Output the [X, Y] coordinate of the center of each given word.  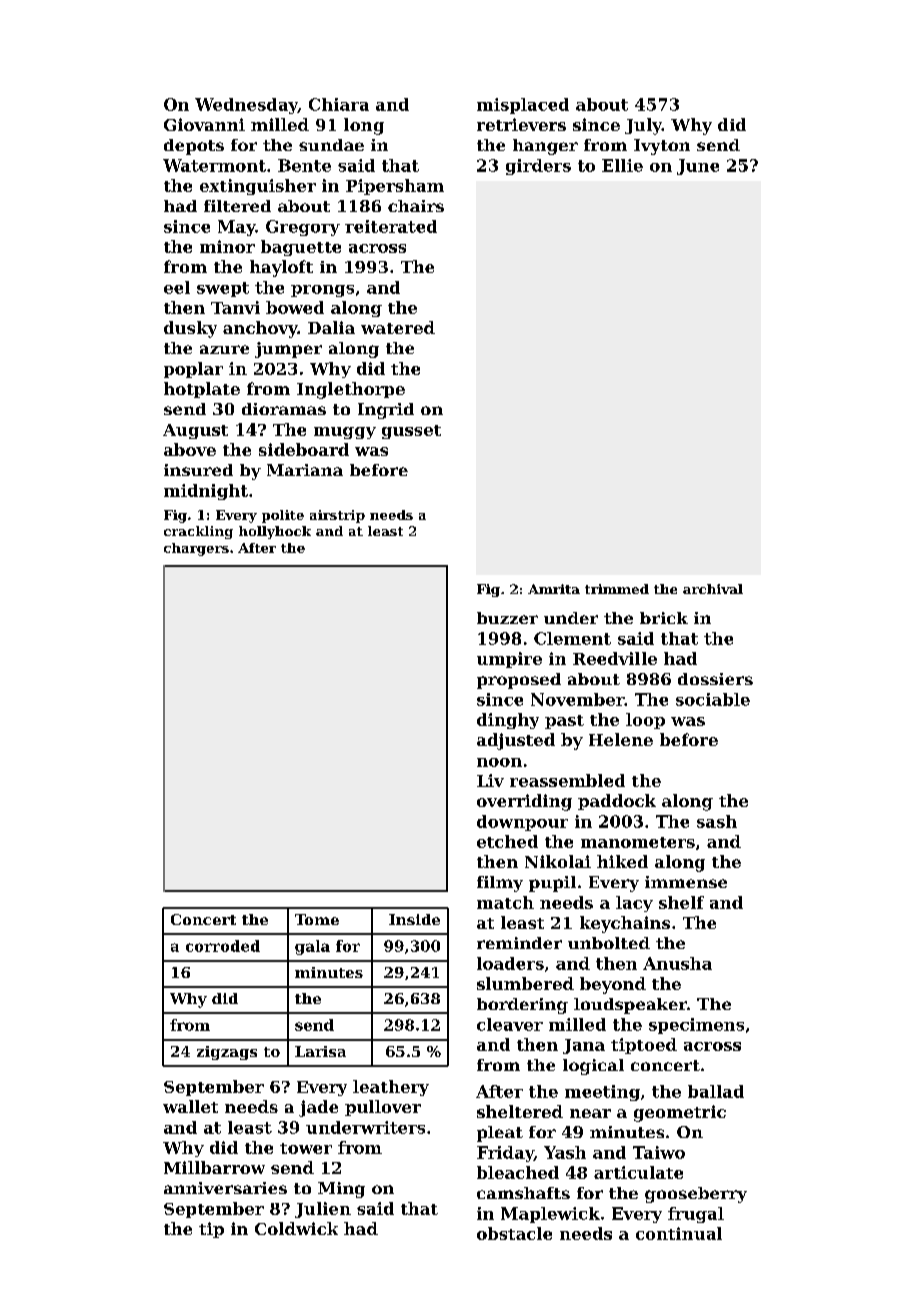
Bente [304, 165]
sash [717, 821]
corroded [223, 946]
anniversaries [225, 1188]
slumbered [525, 983]
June [698, 167]
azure [224, 349]
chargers [196, 549]
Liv [490, 780]
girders [538, 167]
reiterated [391, 226]
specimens [696, 1026]
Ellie [622, 165]
